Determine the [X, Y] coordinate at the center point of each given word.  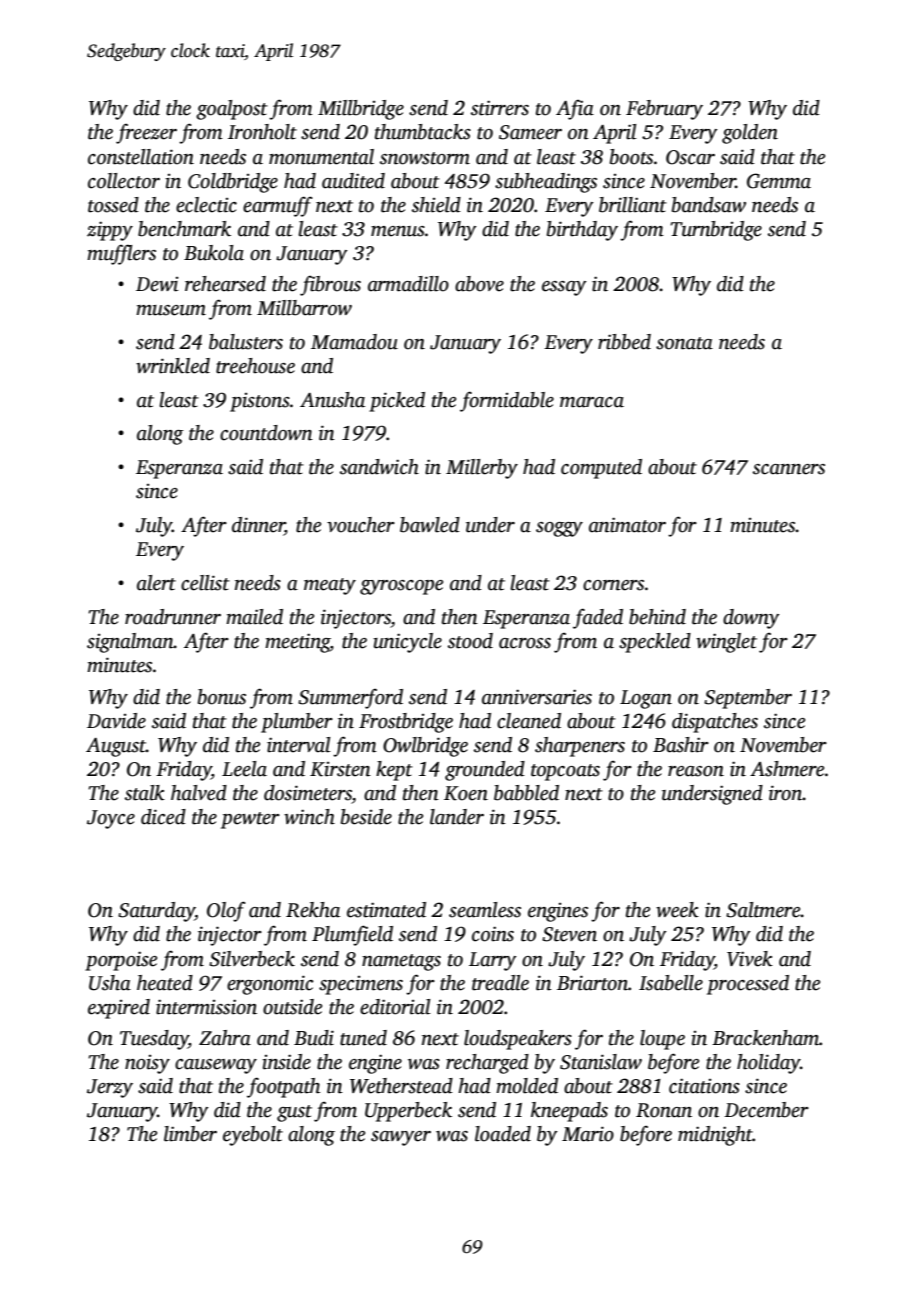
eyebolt [253, 1136]
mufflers [121, 254]
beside [366, 817]
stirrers [500, 108]
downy [751, 619]
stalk [145, 793]
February [664, 110]
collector [124, 181]
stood [470, 641]
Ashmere [787, 769]
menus [398, 231]
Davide [116, 721]
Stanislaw [601, 1062]
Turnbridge [716, 231]
